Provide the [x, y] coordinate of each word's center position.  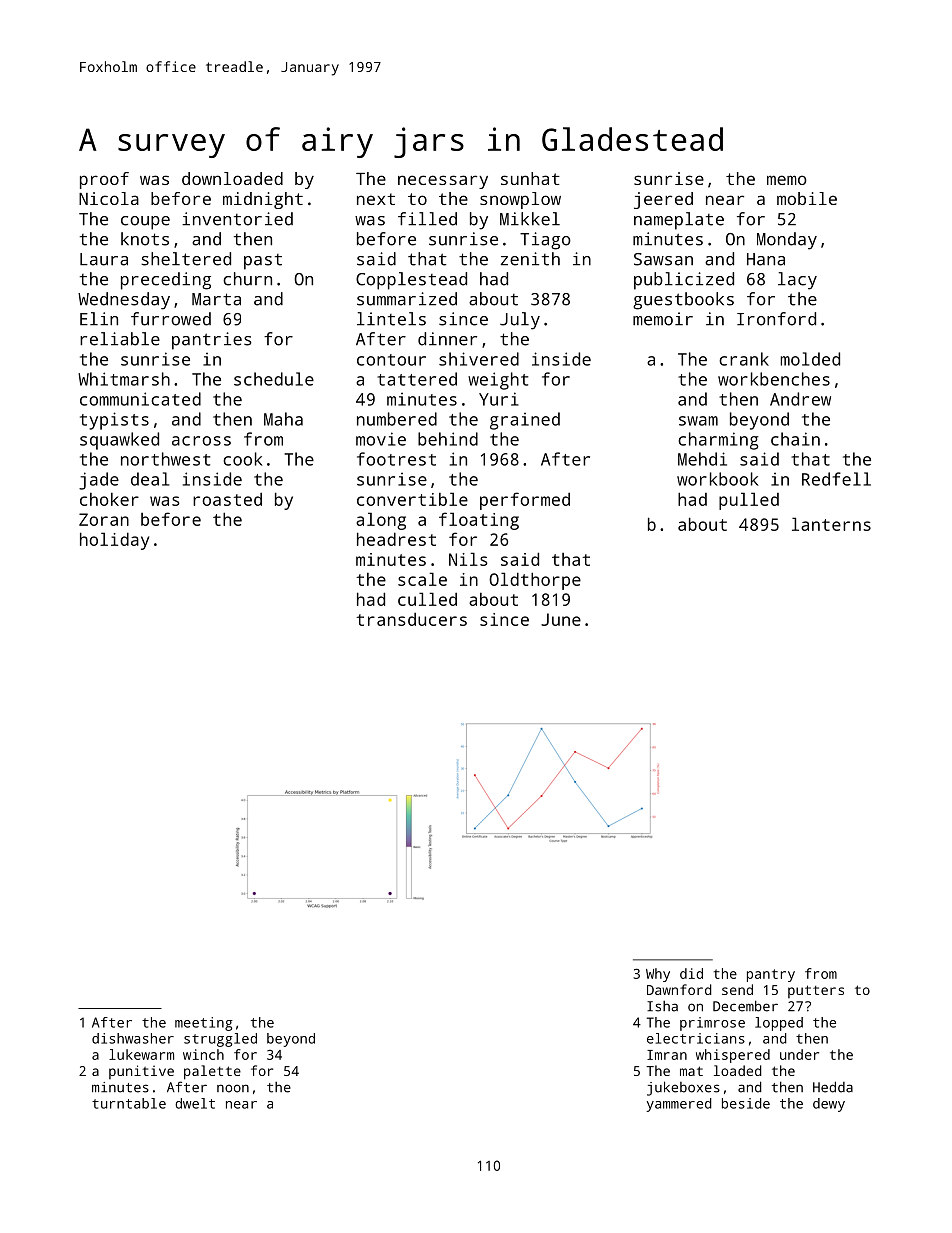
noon [233, 1088]
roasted [227, 499]
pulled [749, 501]
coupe [145, 223]
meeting [204, 1024]
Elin [99, 319]
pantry [771, 975]
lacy [797, 281]
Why [658, 975]
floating [479, 521]
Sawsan [663, 259]
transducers [412, 619]
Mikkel [530, 219]
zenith [530, 259]
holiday [114, 541]
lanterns [831, 524]
